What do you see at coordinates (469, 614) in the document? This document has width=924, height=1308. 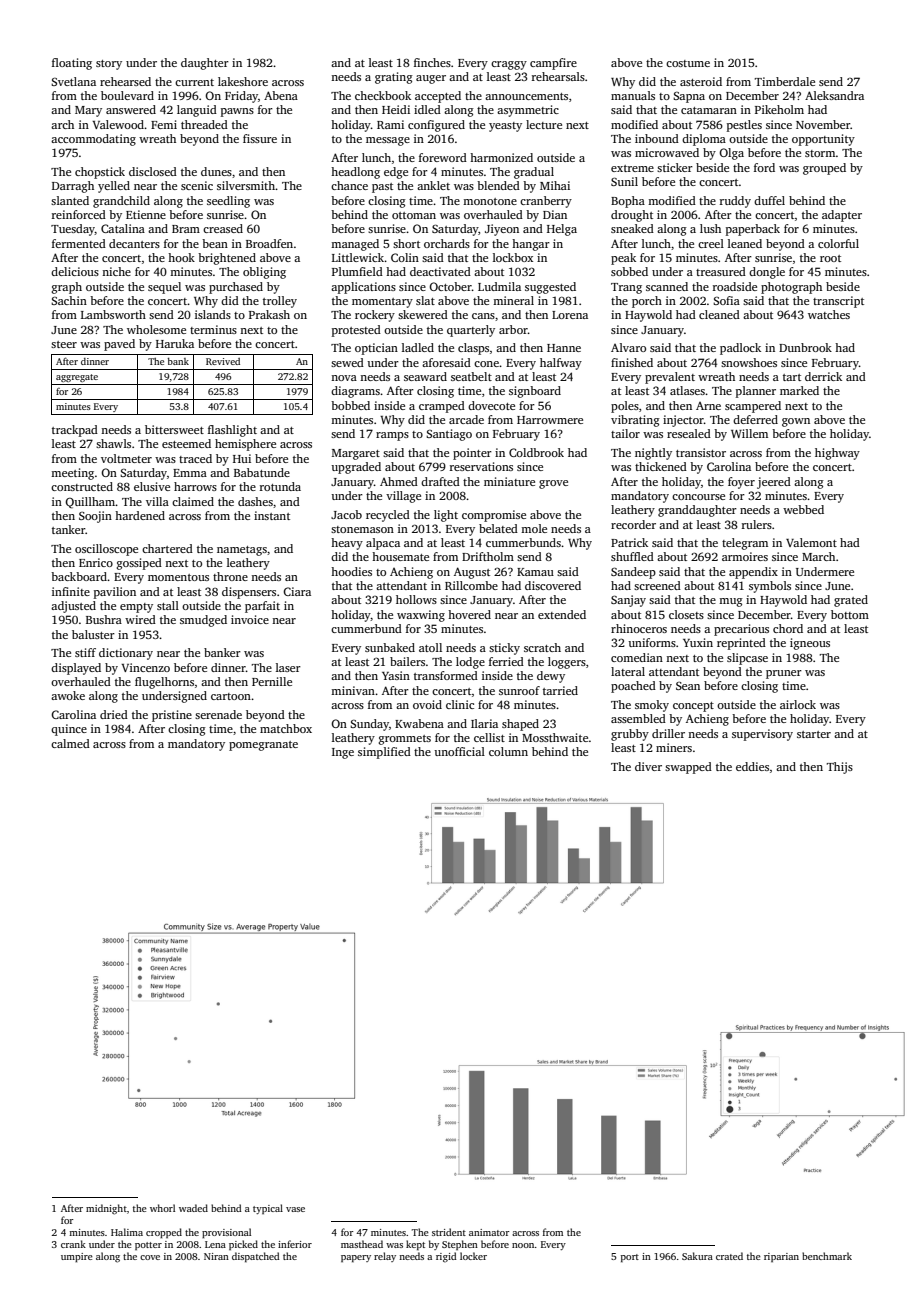 I see `hovered` at bounding box center [469, 614].
